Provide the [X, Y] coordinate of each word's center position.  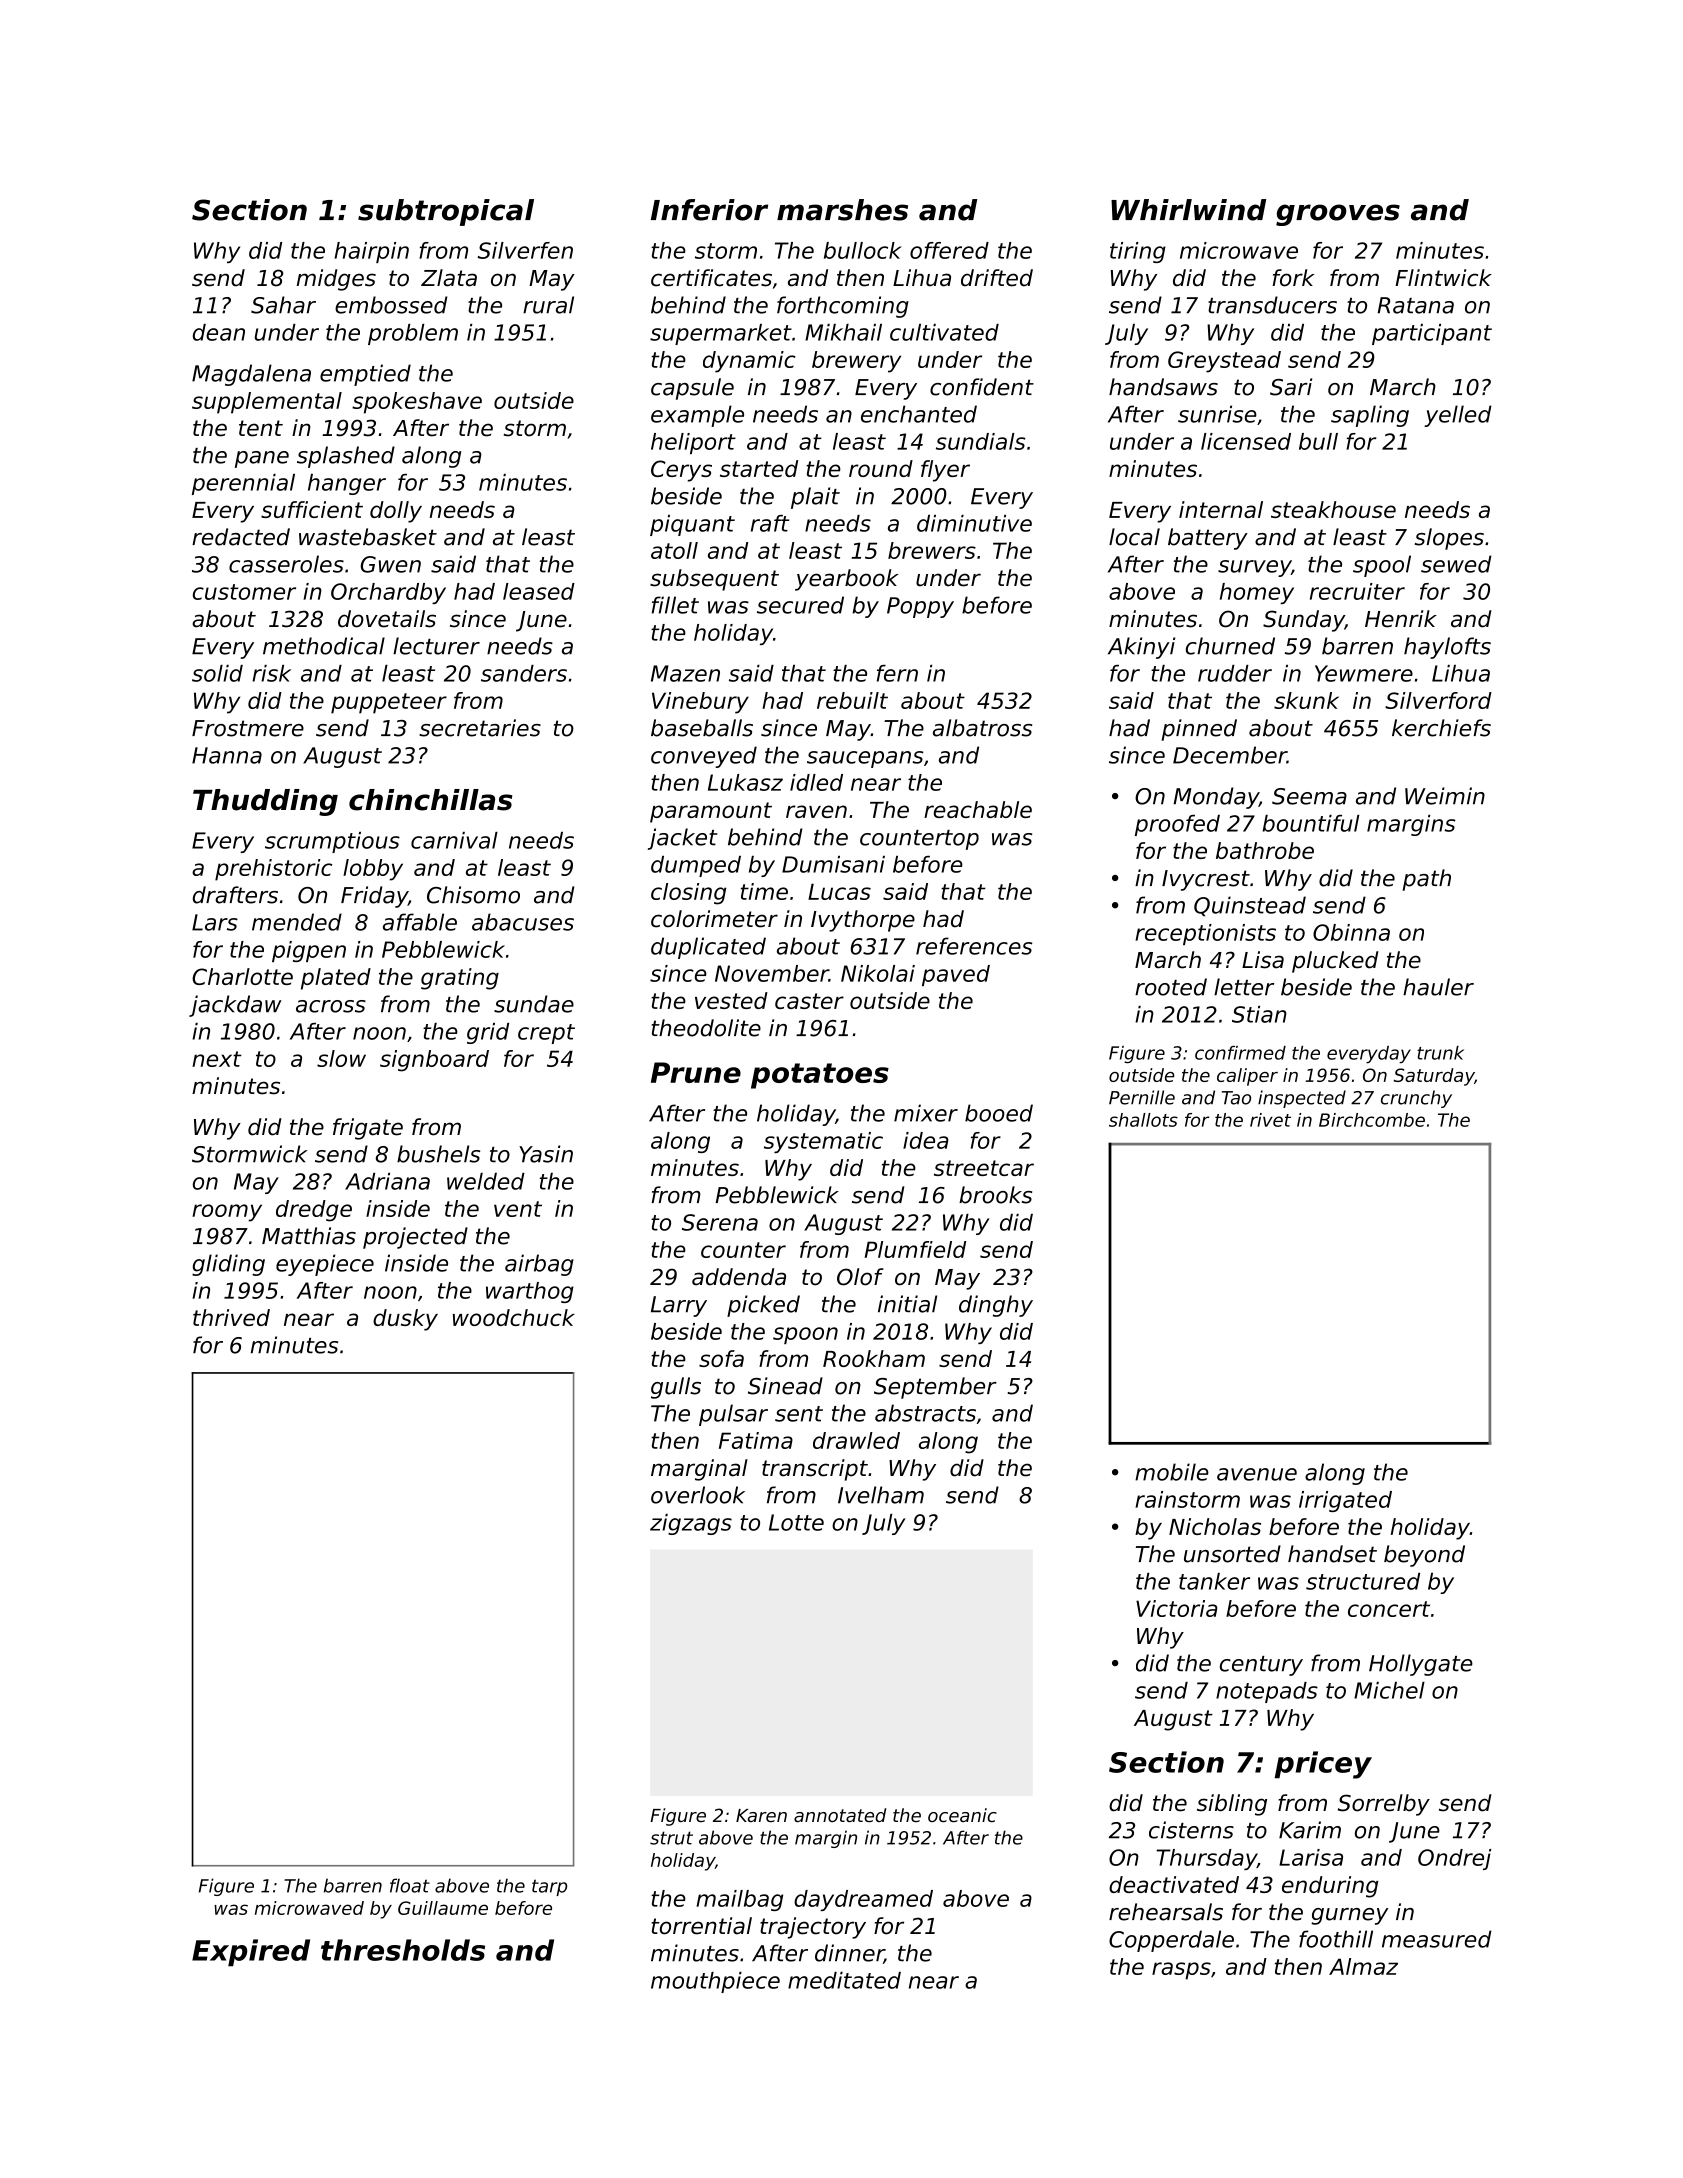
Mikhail [843, 332]
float [410, 1885]
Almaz [1363, 1966]
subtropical [446, 212]
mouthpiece [715, 1982]
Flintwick [1443, 278]
